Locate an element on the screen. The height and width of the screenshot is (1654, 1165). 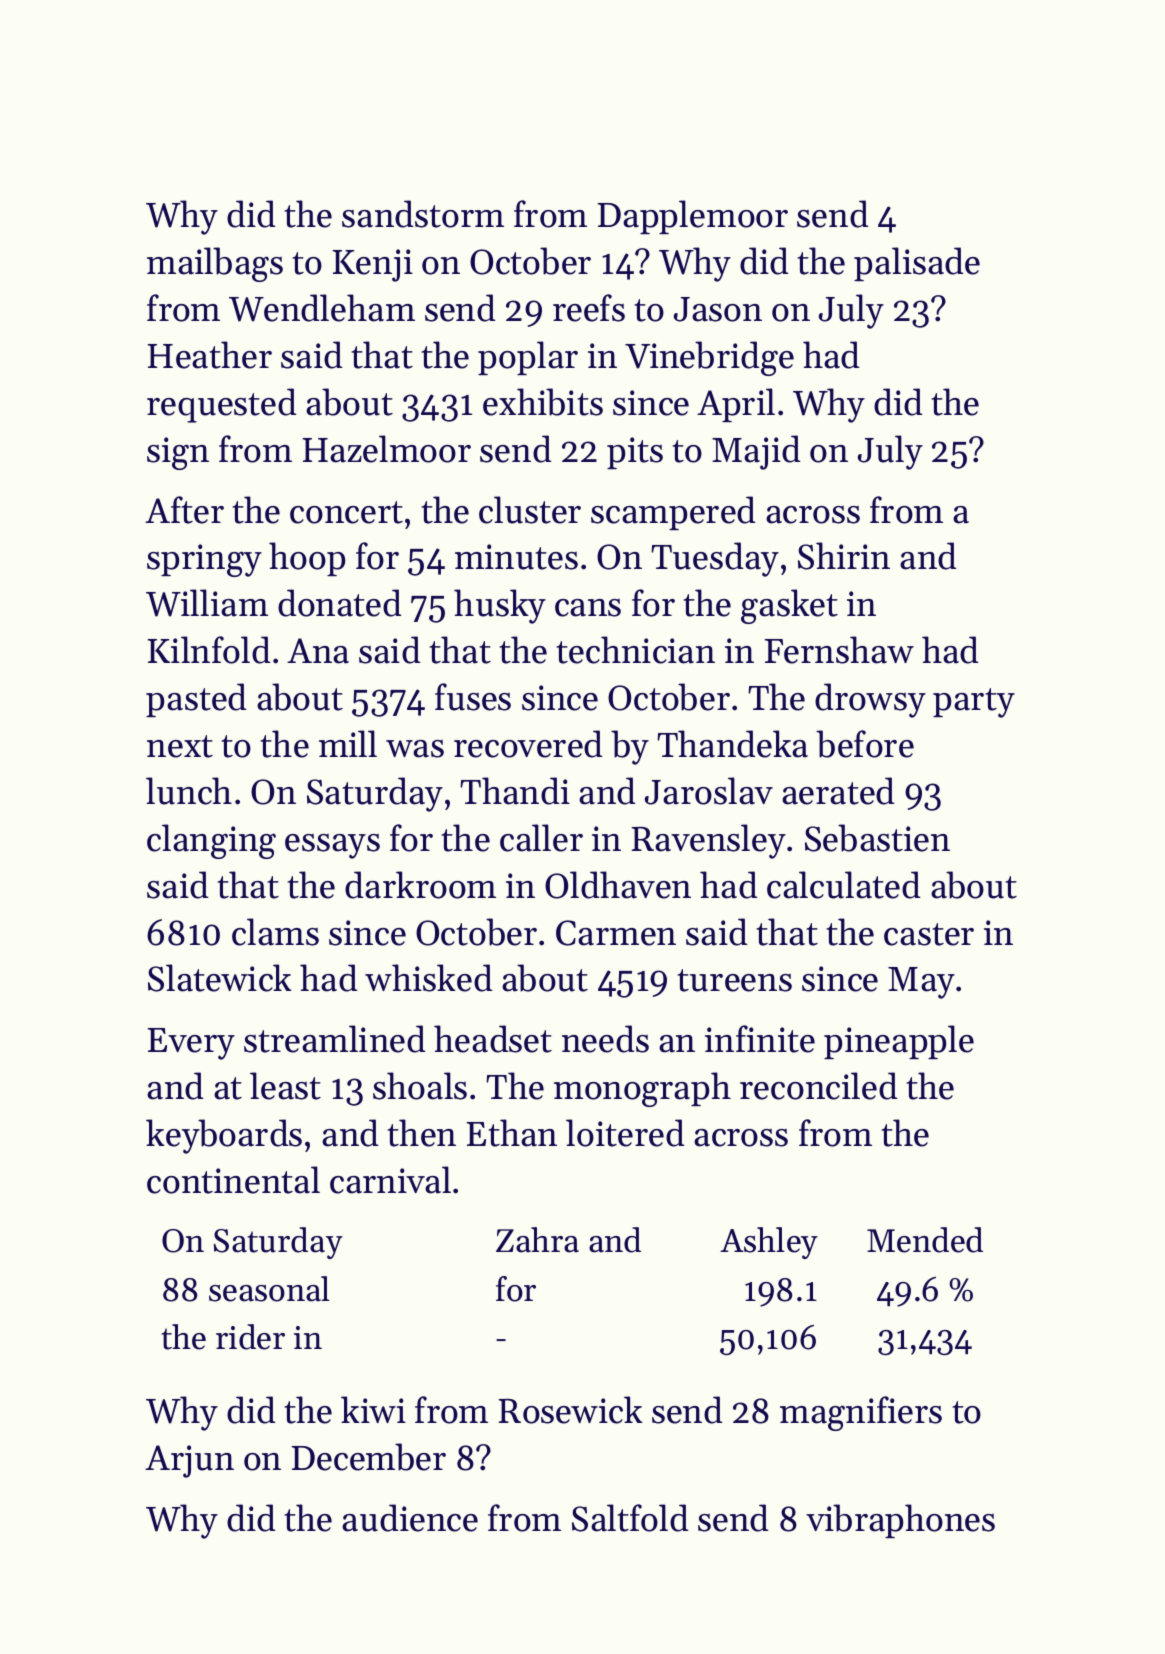
Mended is located at coordinates (925, 1240).
